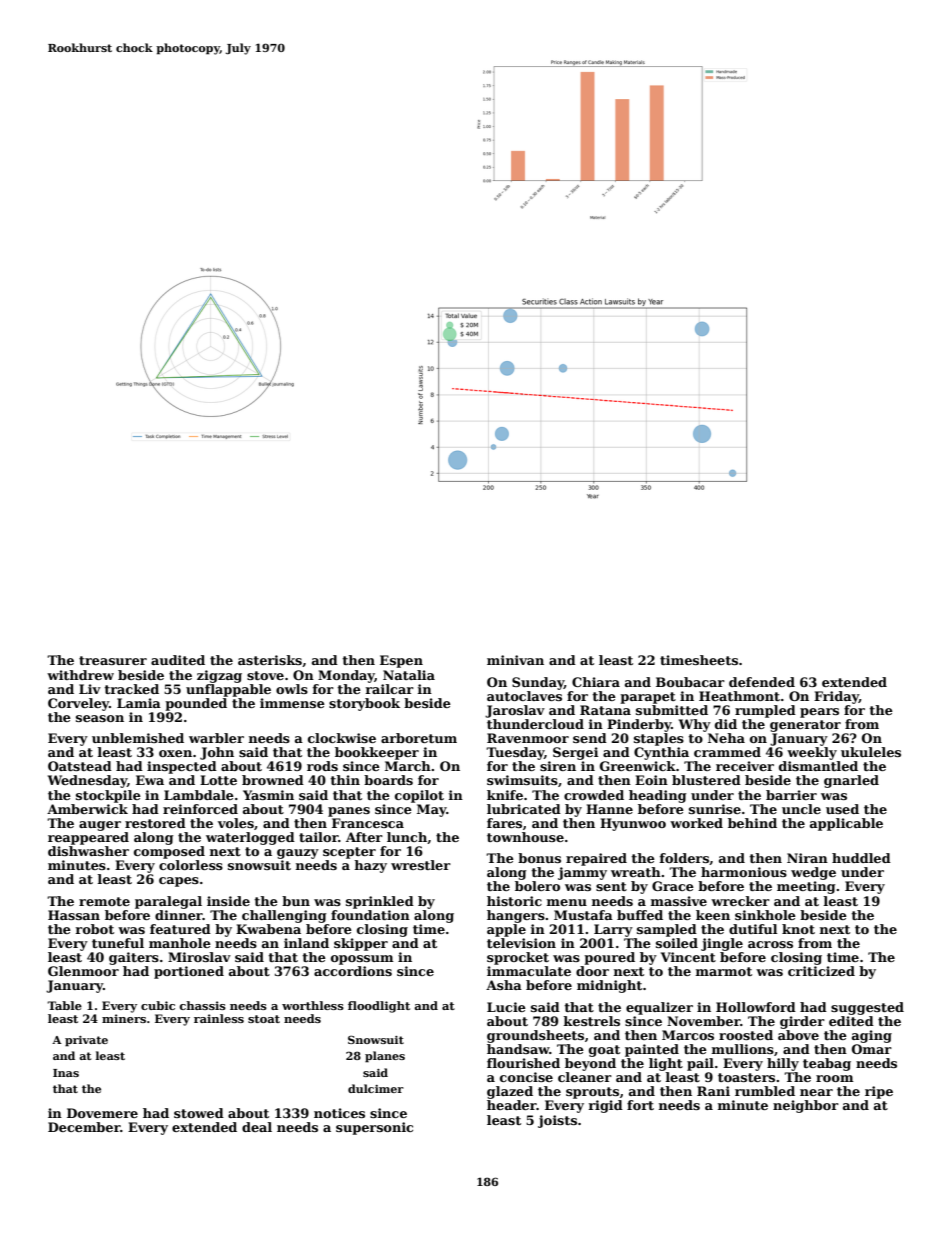  Describe the element at coordinates (756, 1007) in the screenshot. I see `Hollowford` at that location.
